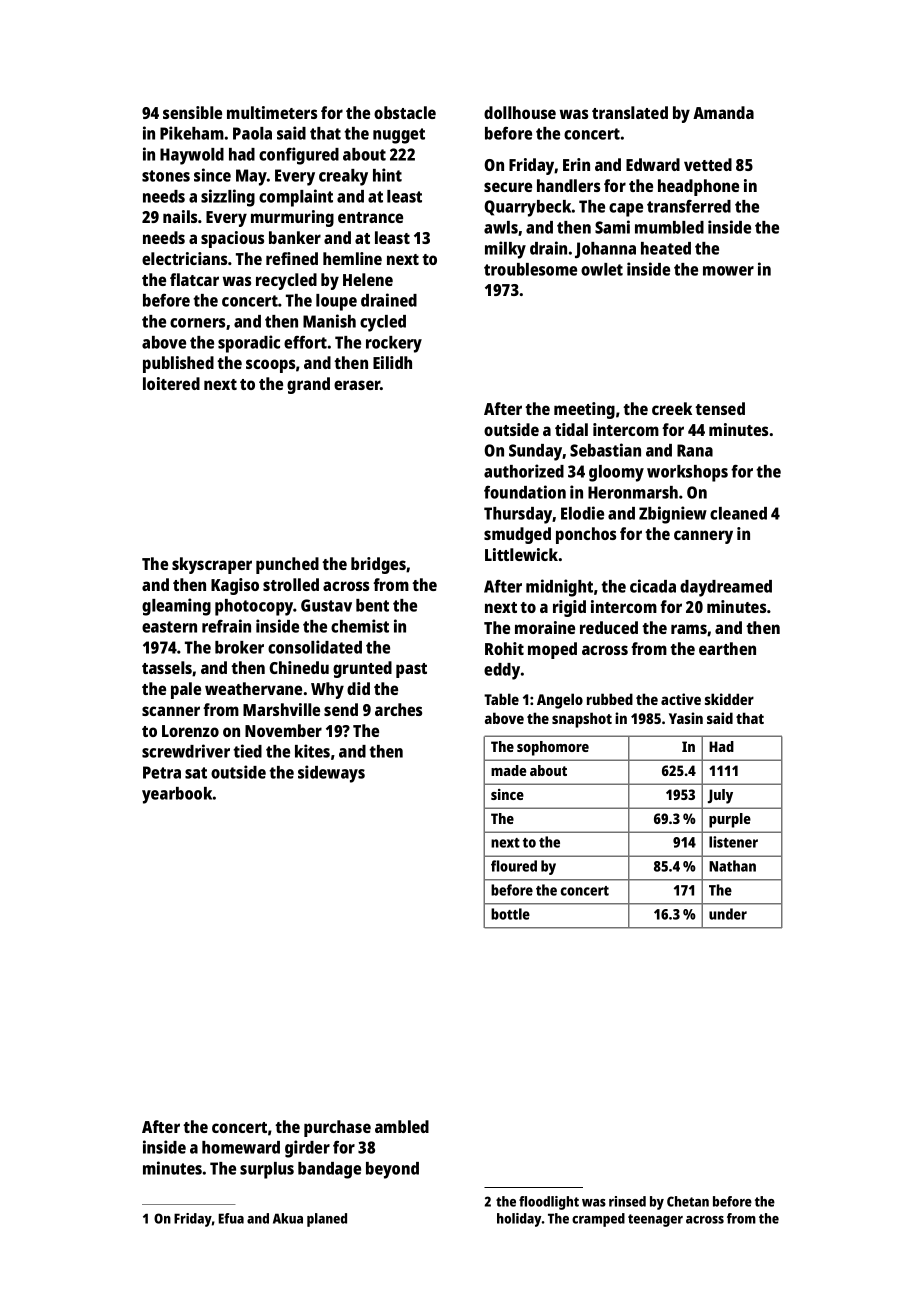 This document has width=924, height=1314. Describe the element at coordinates (326, 605) in the document. I see `Gustav` at that location.
